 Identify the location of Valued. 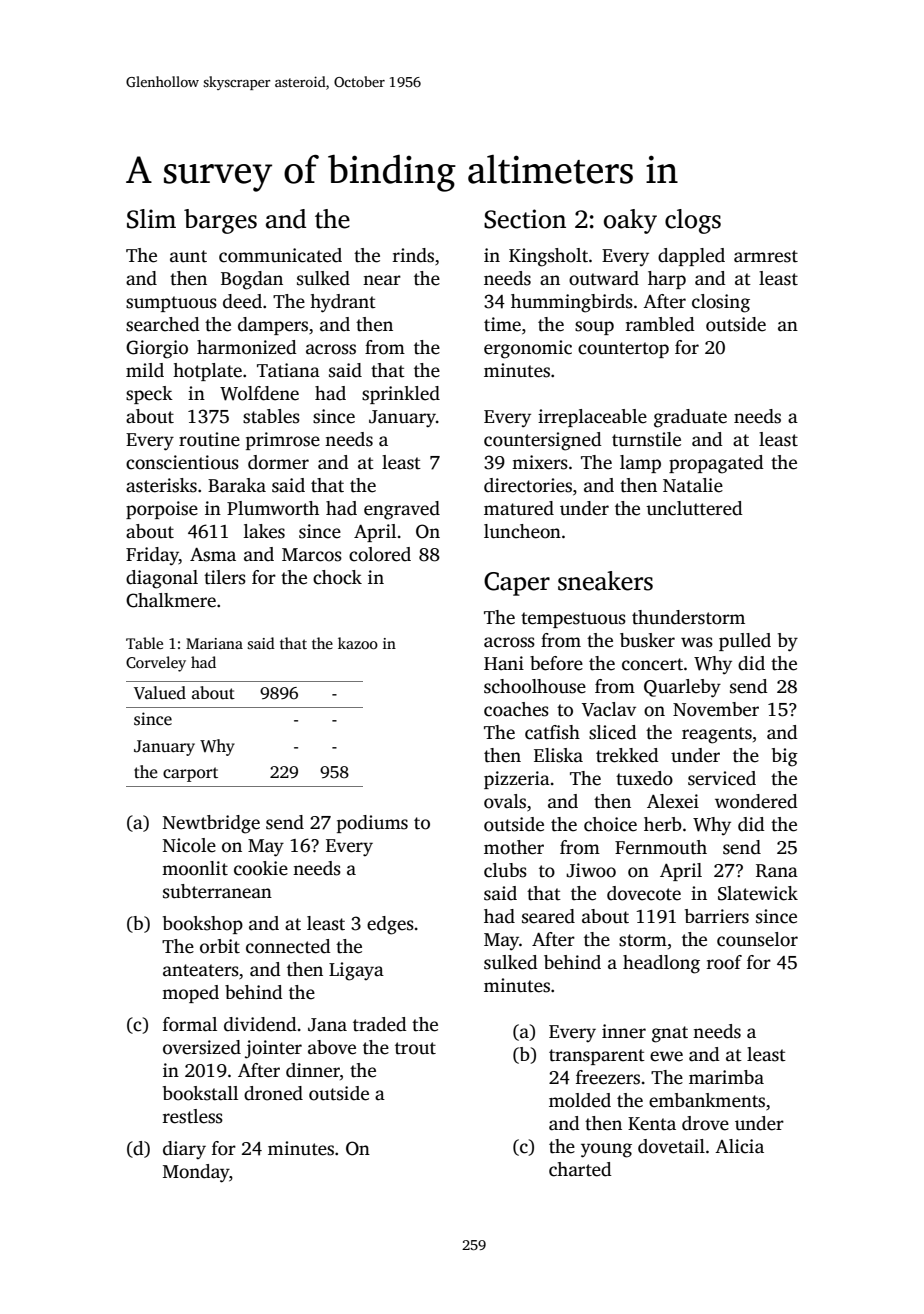
(160, 693).
